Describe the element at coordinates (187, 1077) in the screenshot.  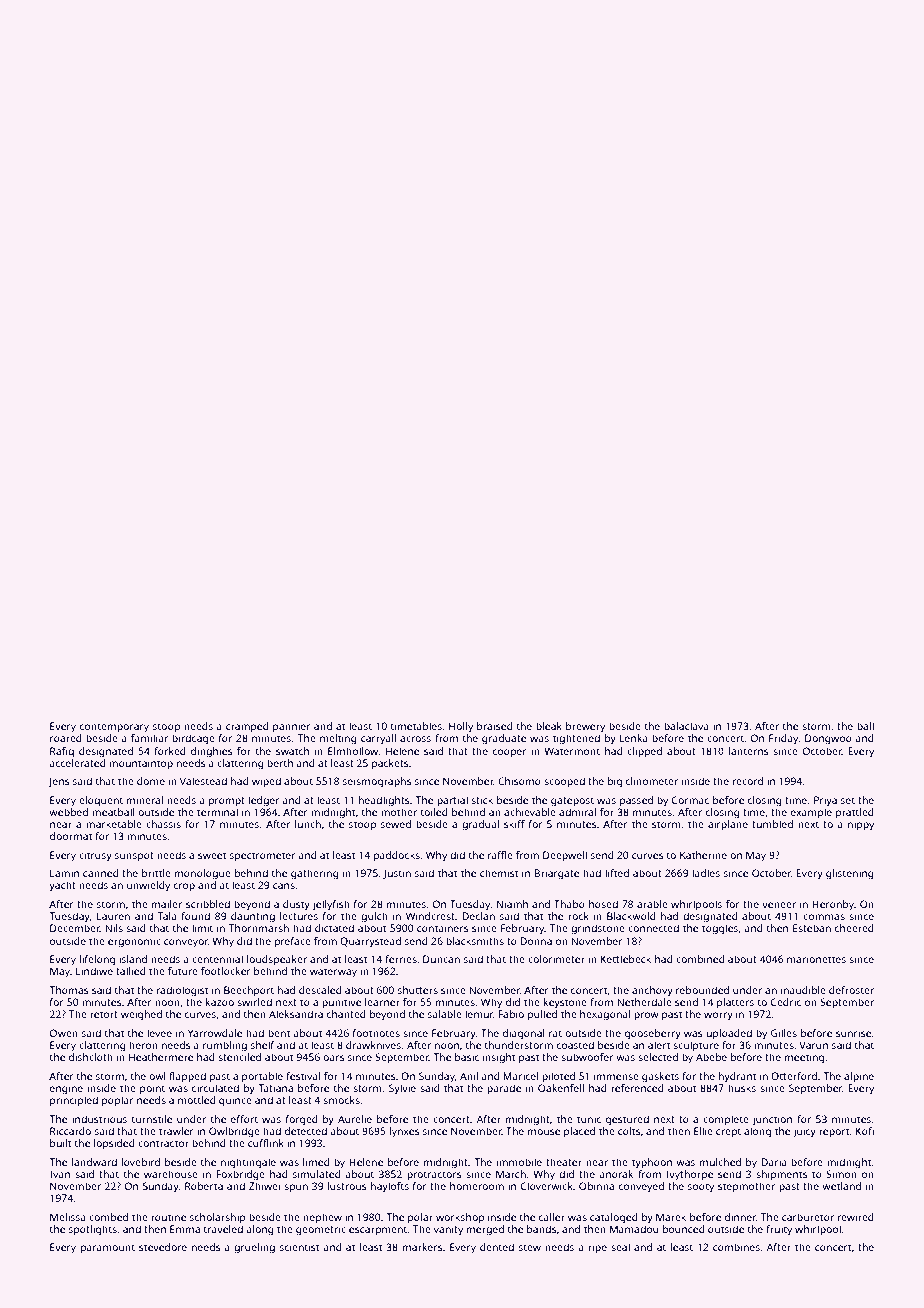
I see `flapped` at that location.
